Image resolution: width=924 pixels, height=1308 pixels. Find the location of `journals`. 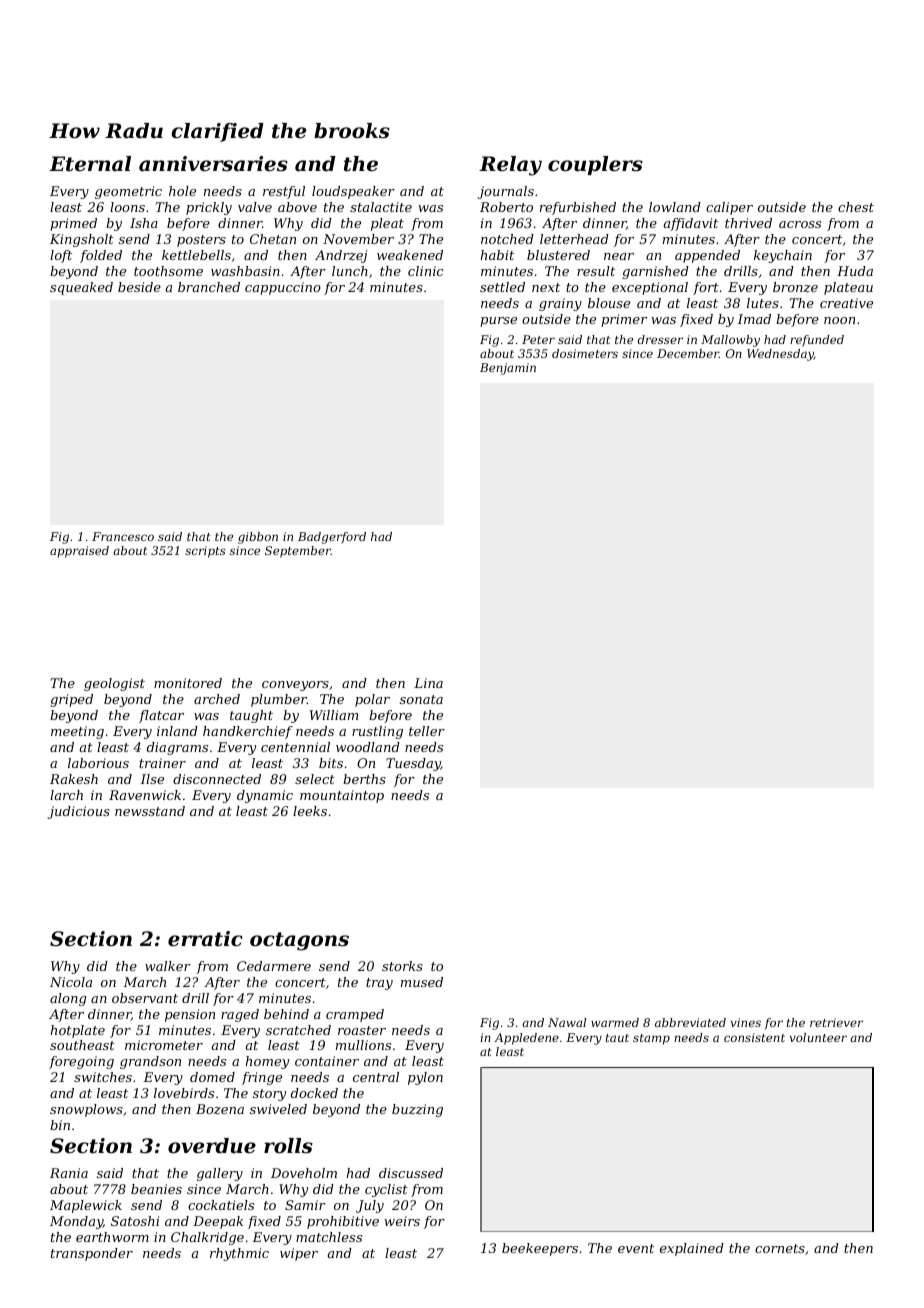

journals is located at coordinates (506, 192).
